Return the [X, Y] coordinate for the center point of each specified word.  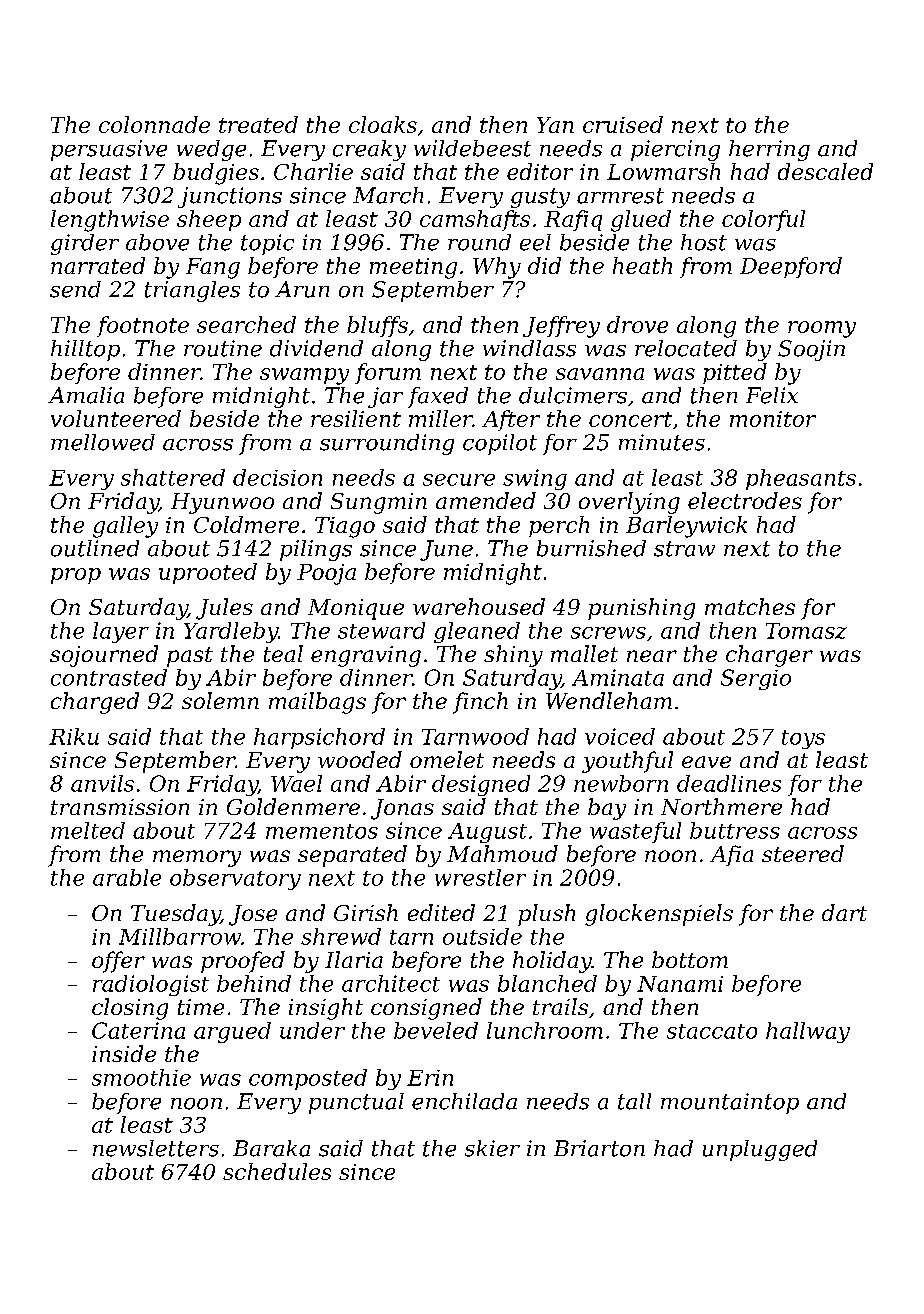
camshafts [475, 220]
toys [803, 739]
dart [844, 912]
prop [76, 576]
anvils [102, 783]
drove [637, 324]
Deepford [791, 267]
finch [480, 703]
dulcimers [573, 395]
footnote [143, 326]
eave [706, 762]
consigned [426, 1009]
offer [118, 962]
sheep [209, 220]
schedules [277, 1171]
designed [481, 785]
